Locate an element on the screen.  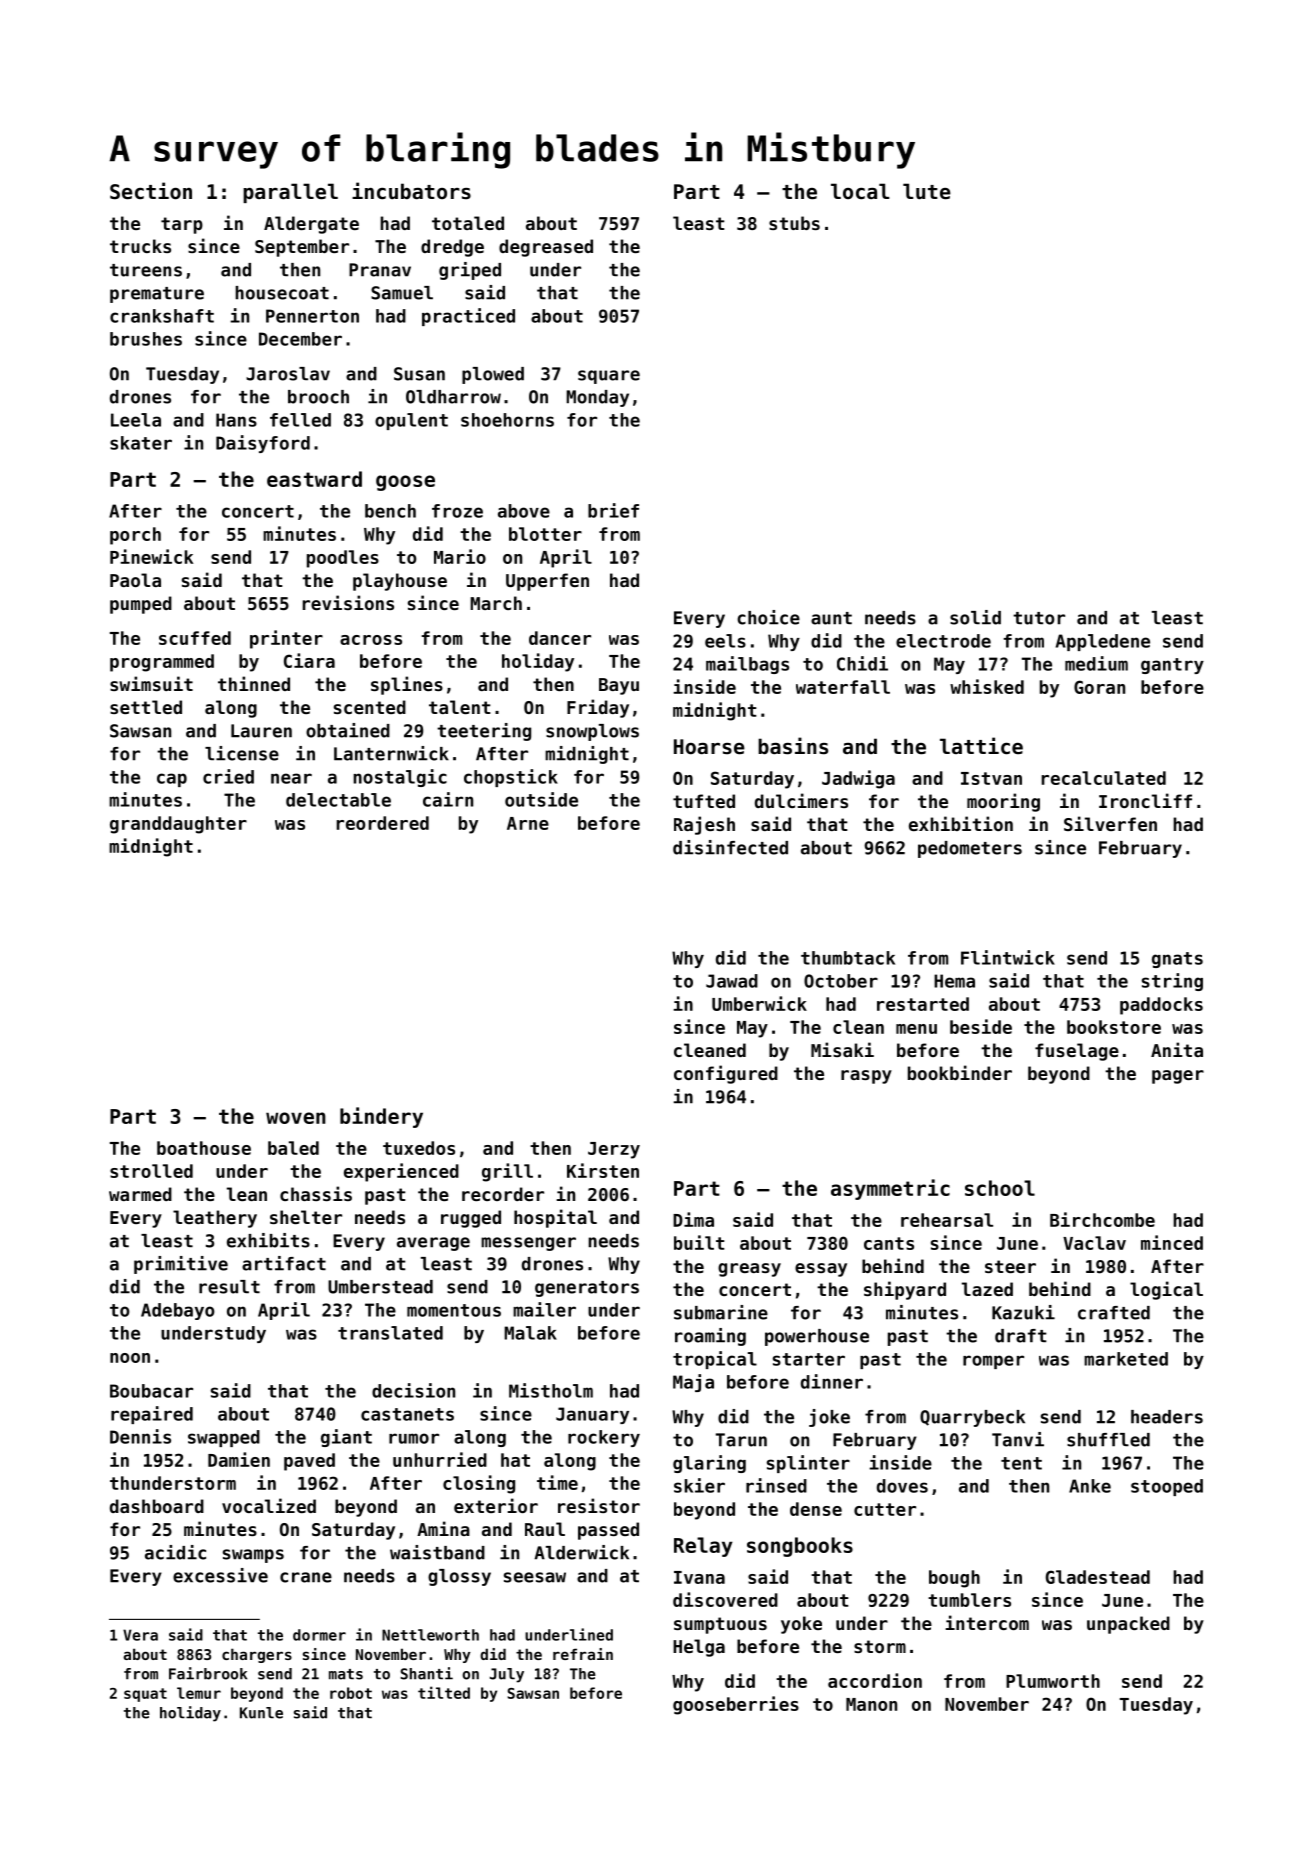
tropical is located at coordinates (715, 1360).
